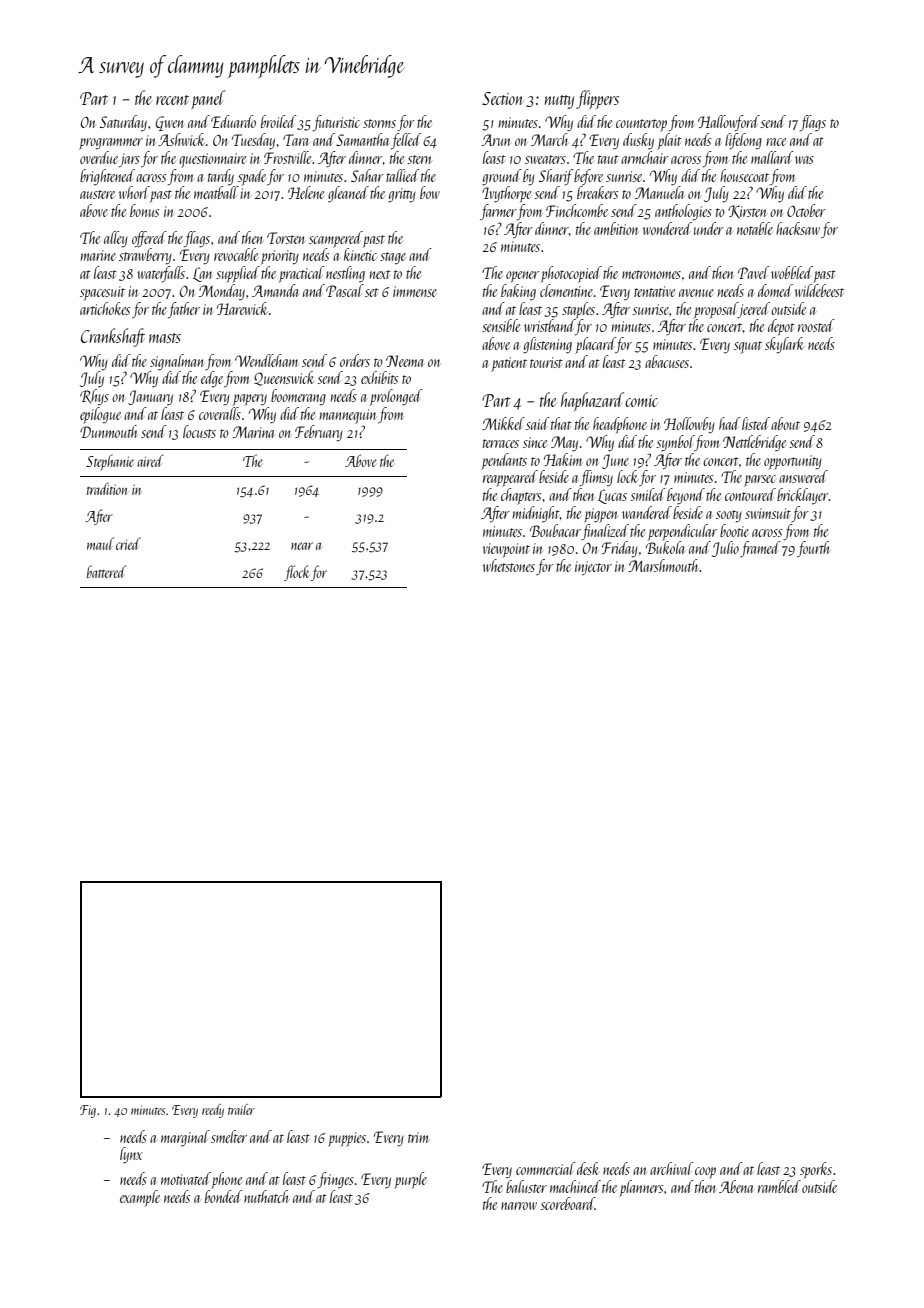 The image size is (924, 1308). I want to click on Wendleham, so click(266, 360).
